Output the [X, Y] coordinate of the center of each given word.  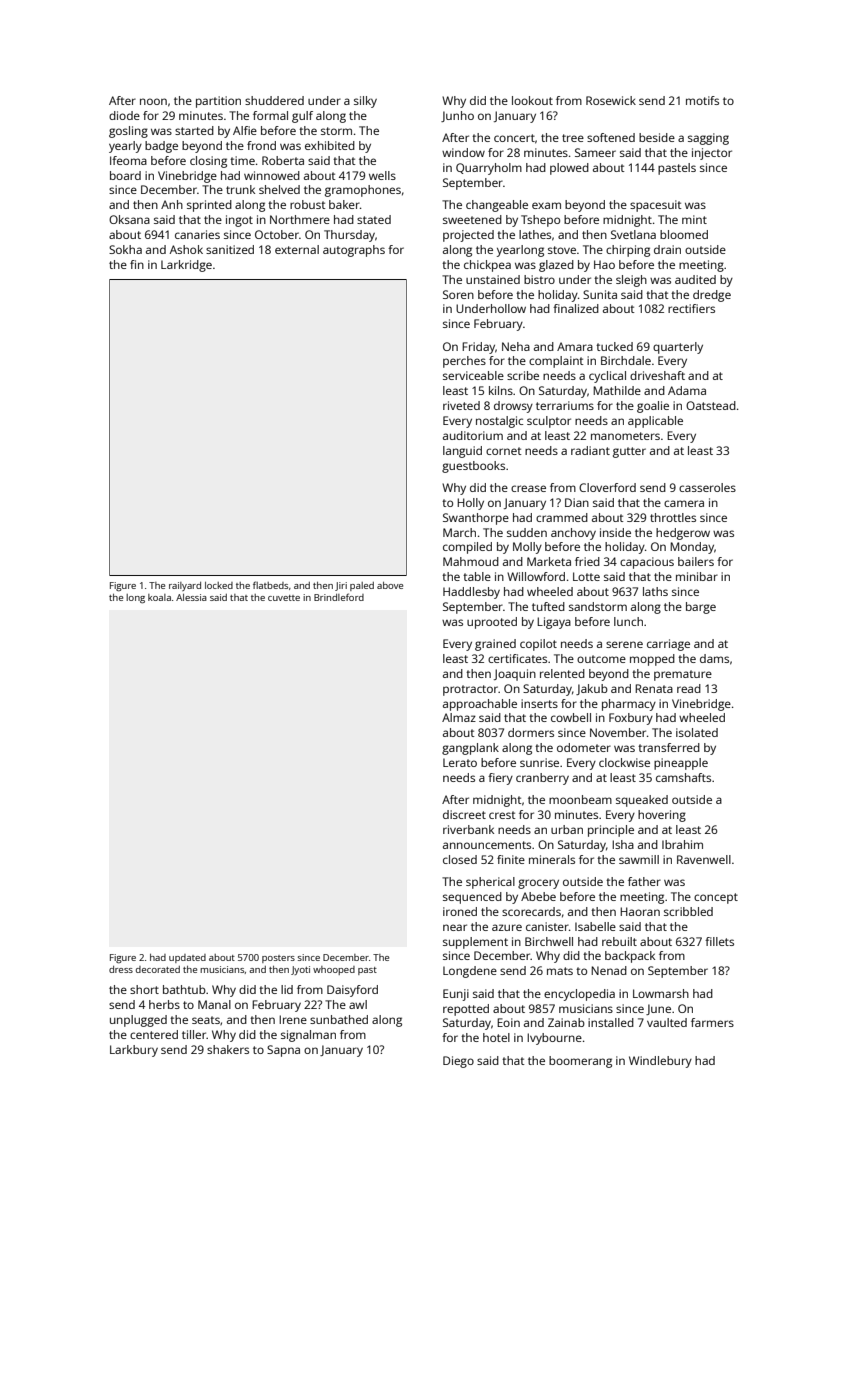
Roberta [283, 160]
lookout [532, 100]
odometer [584, 747]
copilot [538, 645]
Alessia [191, 597]
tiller [194, 1034]
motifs [702, 100]
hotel [496, 1037]
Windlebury [660, 1062]
